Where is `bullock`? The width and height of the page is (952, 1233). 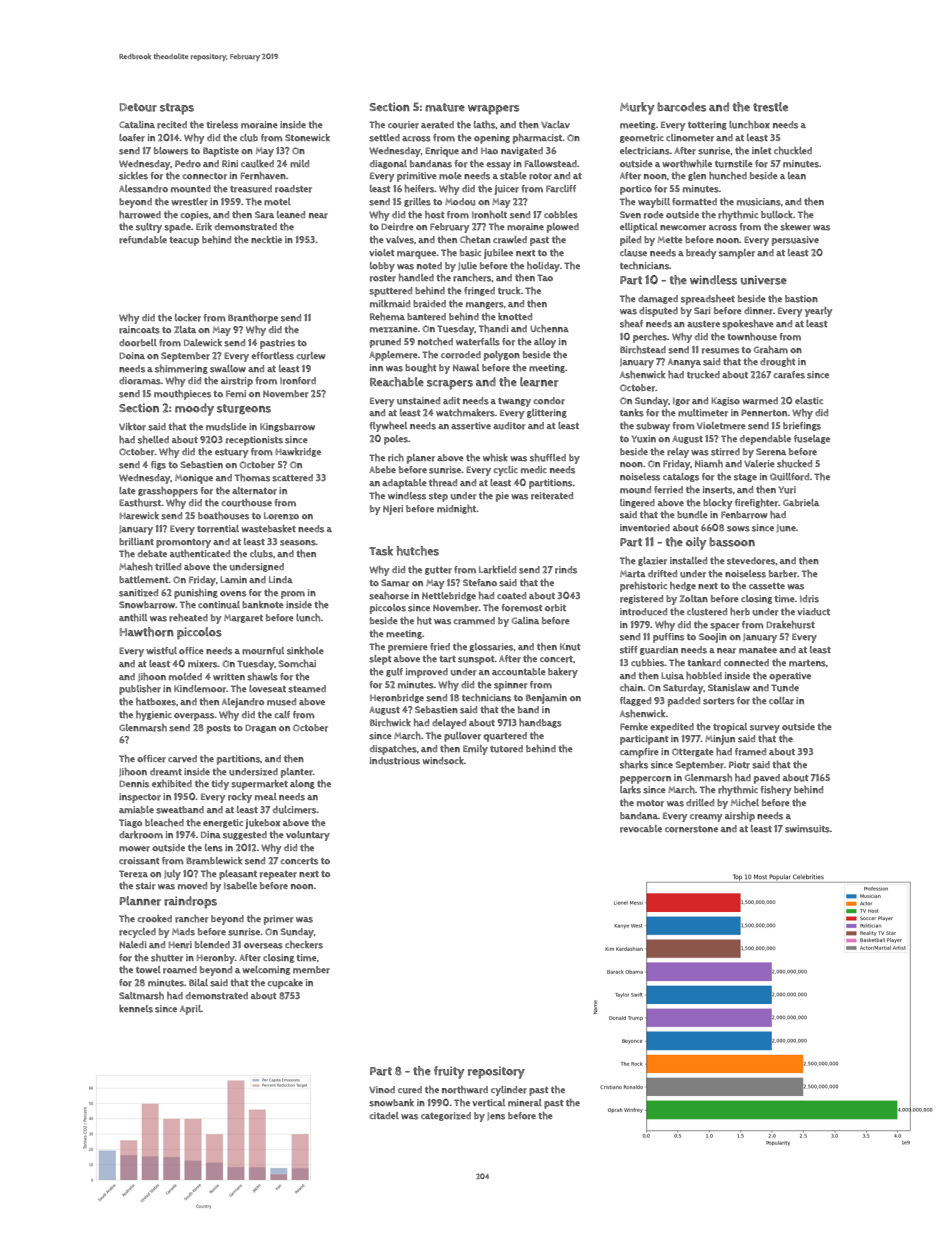 bullock is located at coordinates (777, 215).
